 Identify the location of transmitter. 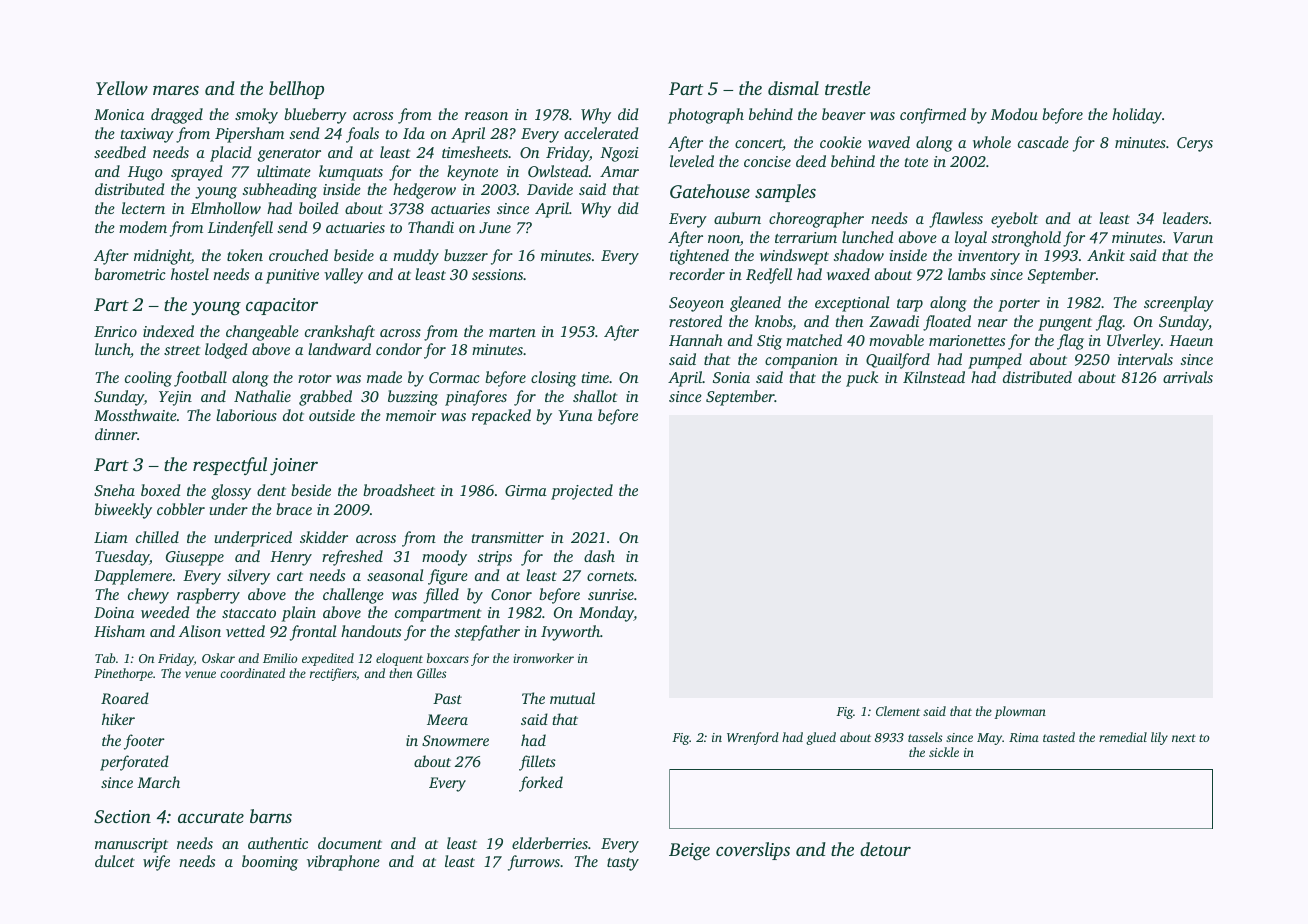
(507, 537).
